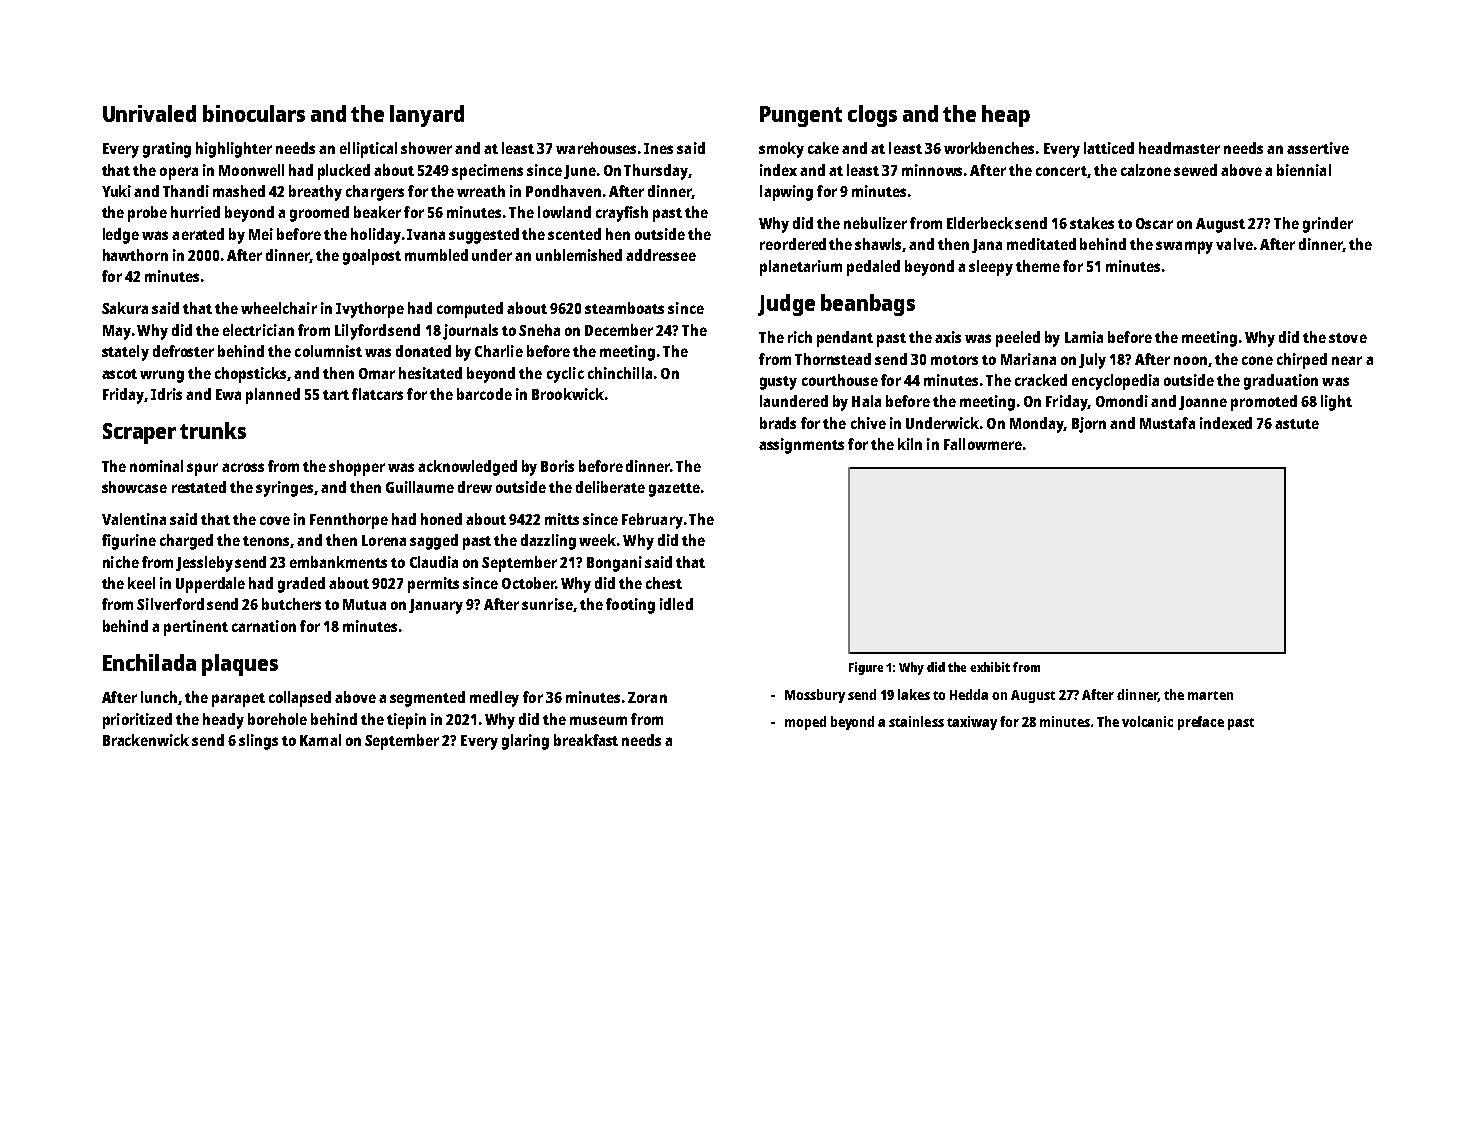  Describe the element at coordinates (656, 172) in the page. I see `Thursday` at that location.
